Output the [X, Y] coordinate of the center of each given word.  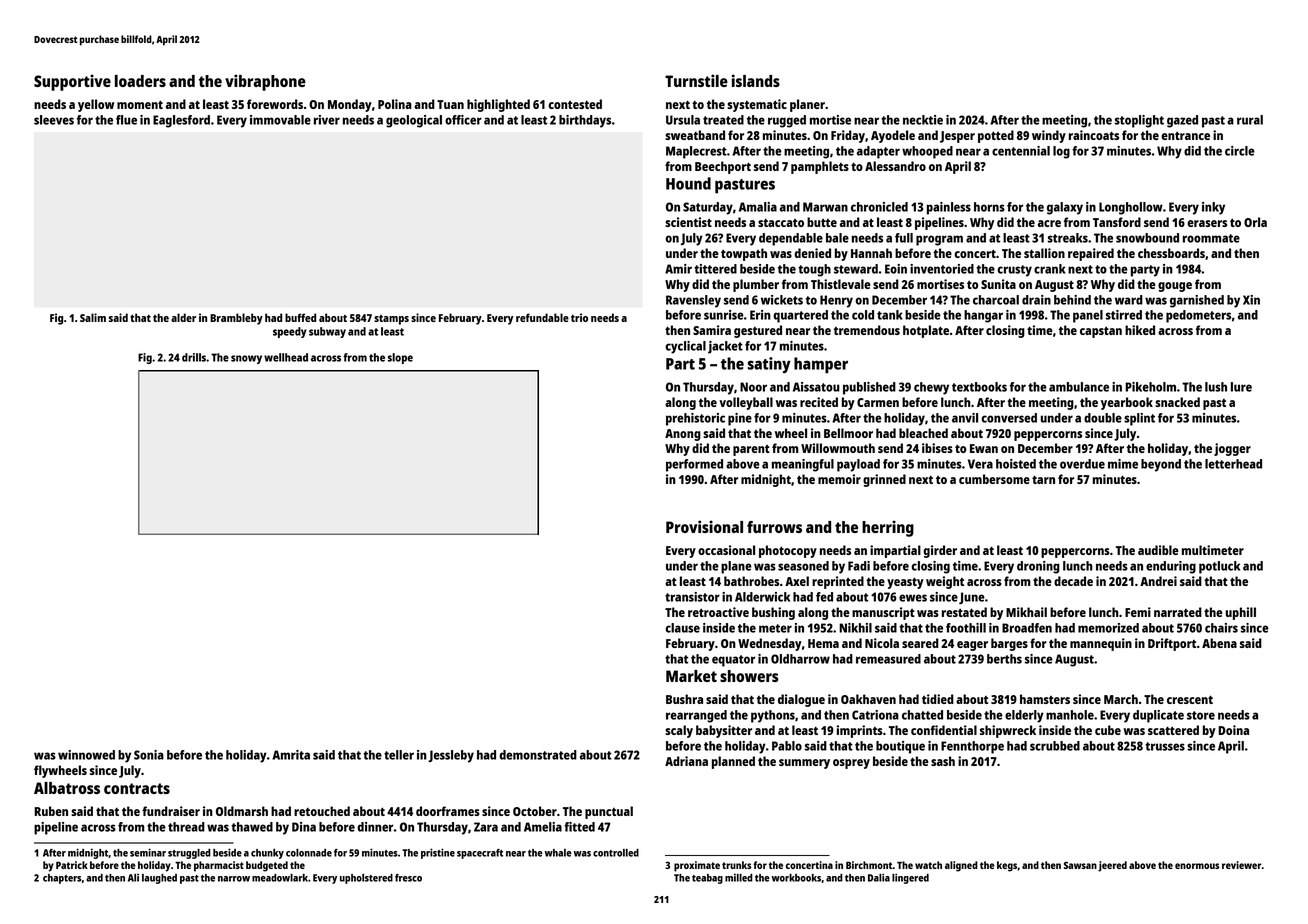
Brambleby [236, 319]
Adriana [686, 761]
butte [822, 222]
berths [1004, 659]
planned [733, 762]
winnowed [86, 755]
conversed [1009, 418]
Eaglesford [181, 121]
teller [399, 755]
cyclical [685, 347]
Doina [1233, 730]
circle [1240, 151]
